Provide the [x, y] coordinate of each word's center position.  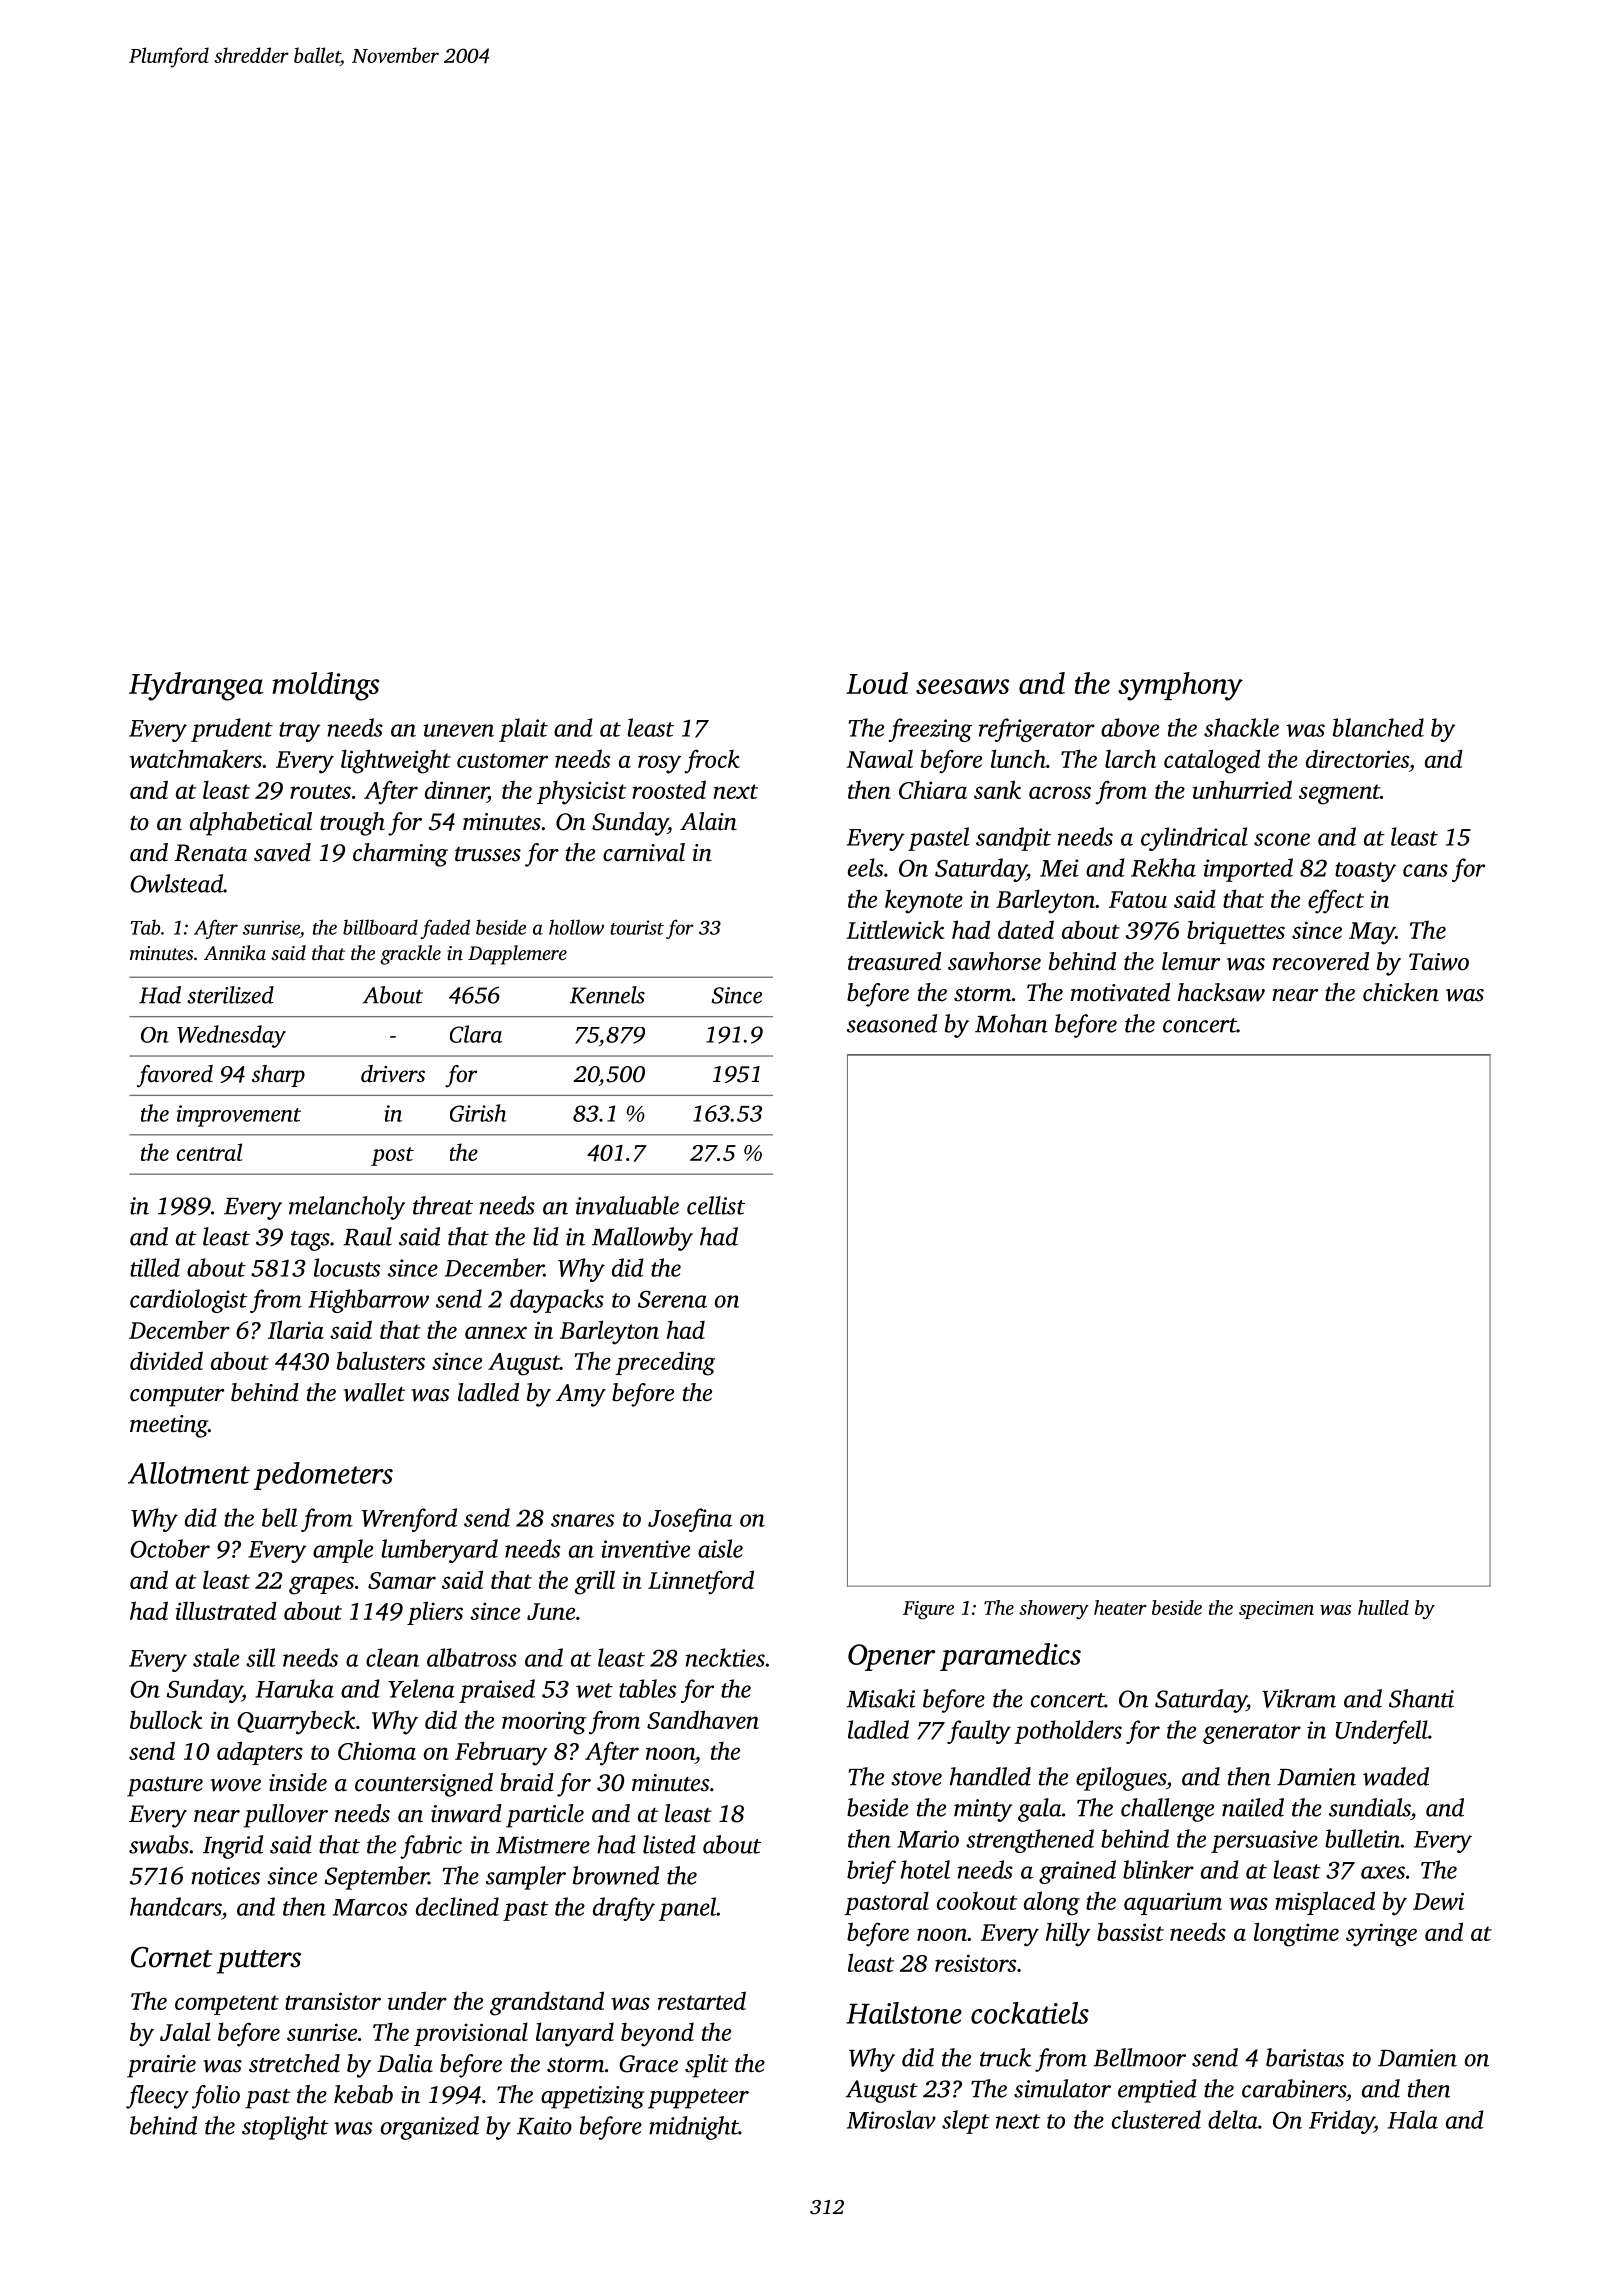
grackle [410, 955]
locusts [347, 1267]
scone [1282, 839]
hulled [1383, 1607]
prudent [232, 730]
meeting [169, 1426]
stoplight [285, 2128]
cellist [716, 1205]
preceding [665, 1363]
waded [1396, 1776]
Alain [708, 821]
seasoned [892, 1023]
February [501, 1753]
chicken [1401, 992]
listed [669, 1844]
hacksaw [1221, 992]
